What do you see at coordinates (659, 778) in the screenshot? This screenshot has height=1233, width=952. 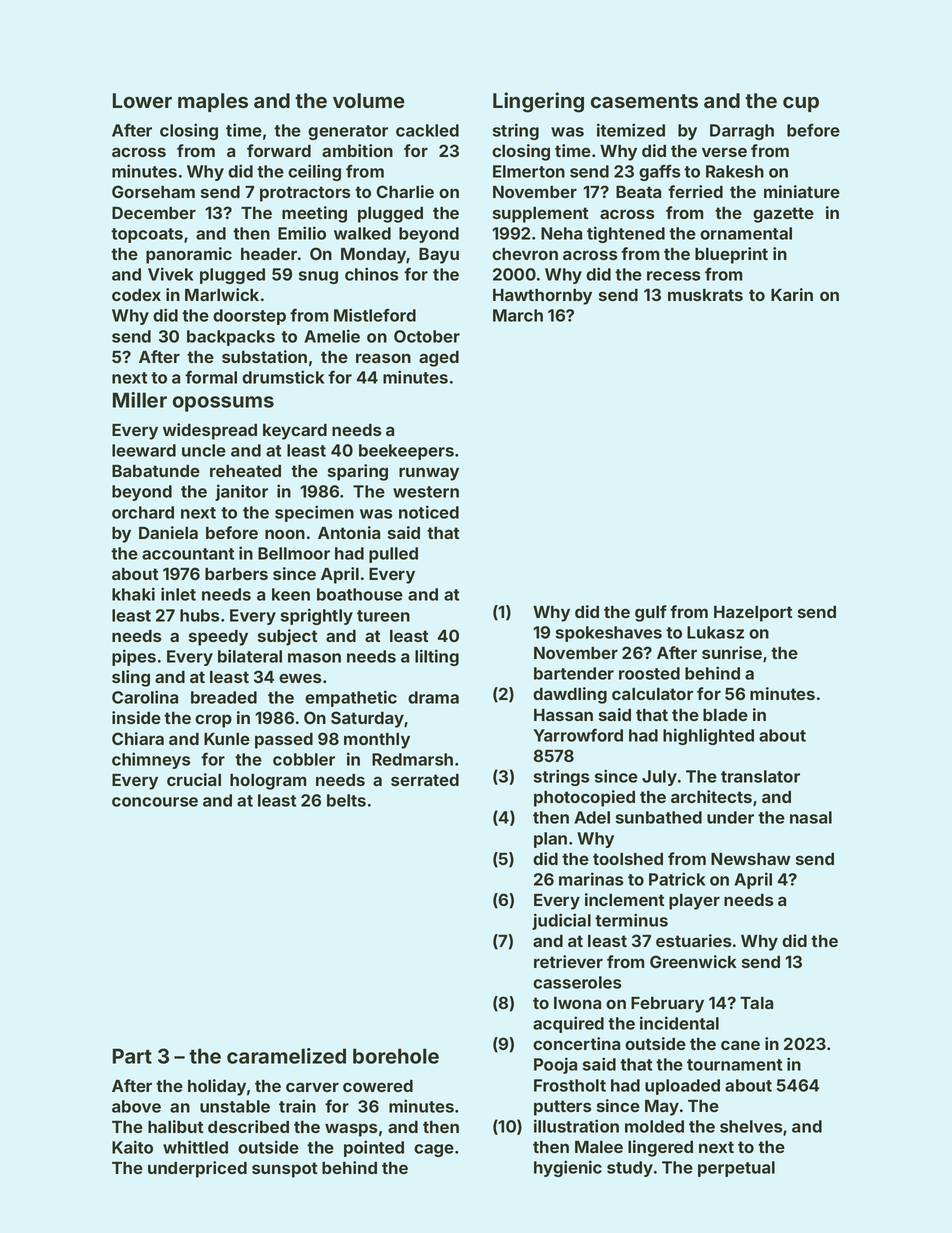 I see `July` at bounding box center [659, 778].
